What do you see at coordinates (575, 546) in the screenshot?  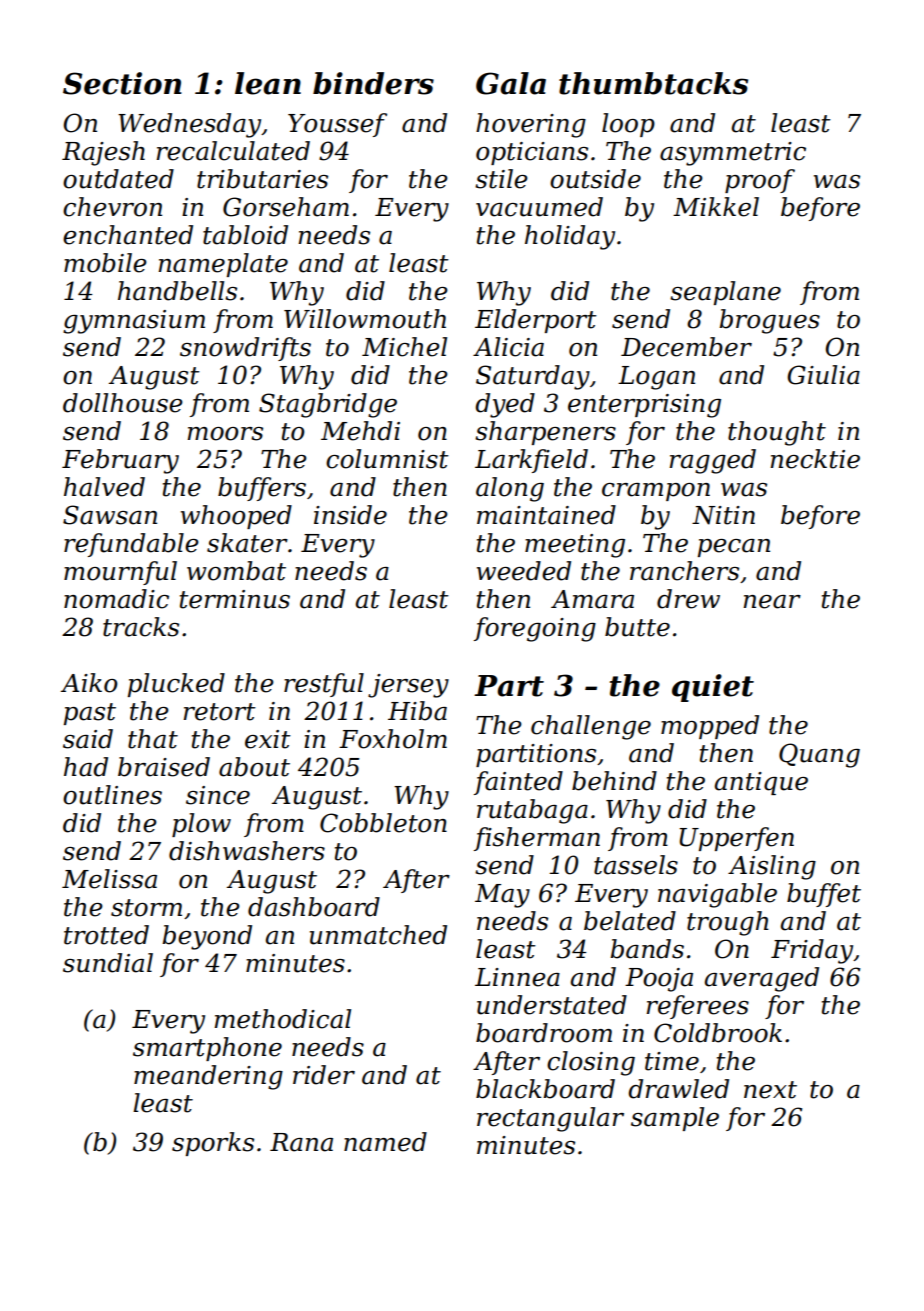 I see `meeting` at bounding box center [575, 546].
